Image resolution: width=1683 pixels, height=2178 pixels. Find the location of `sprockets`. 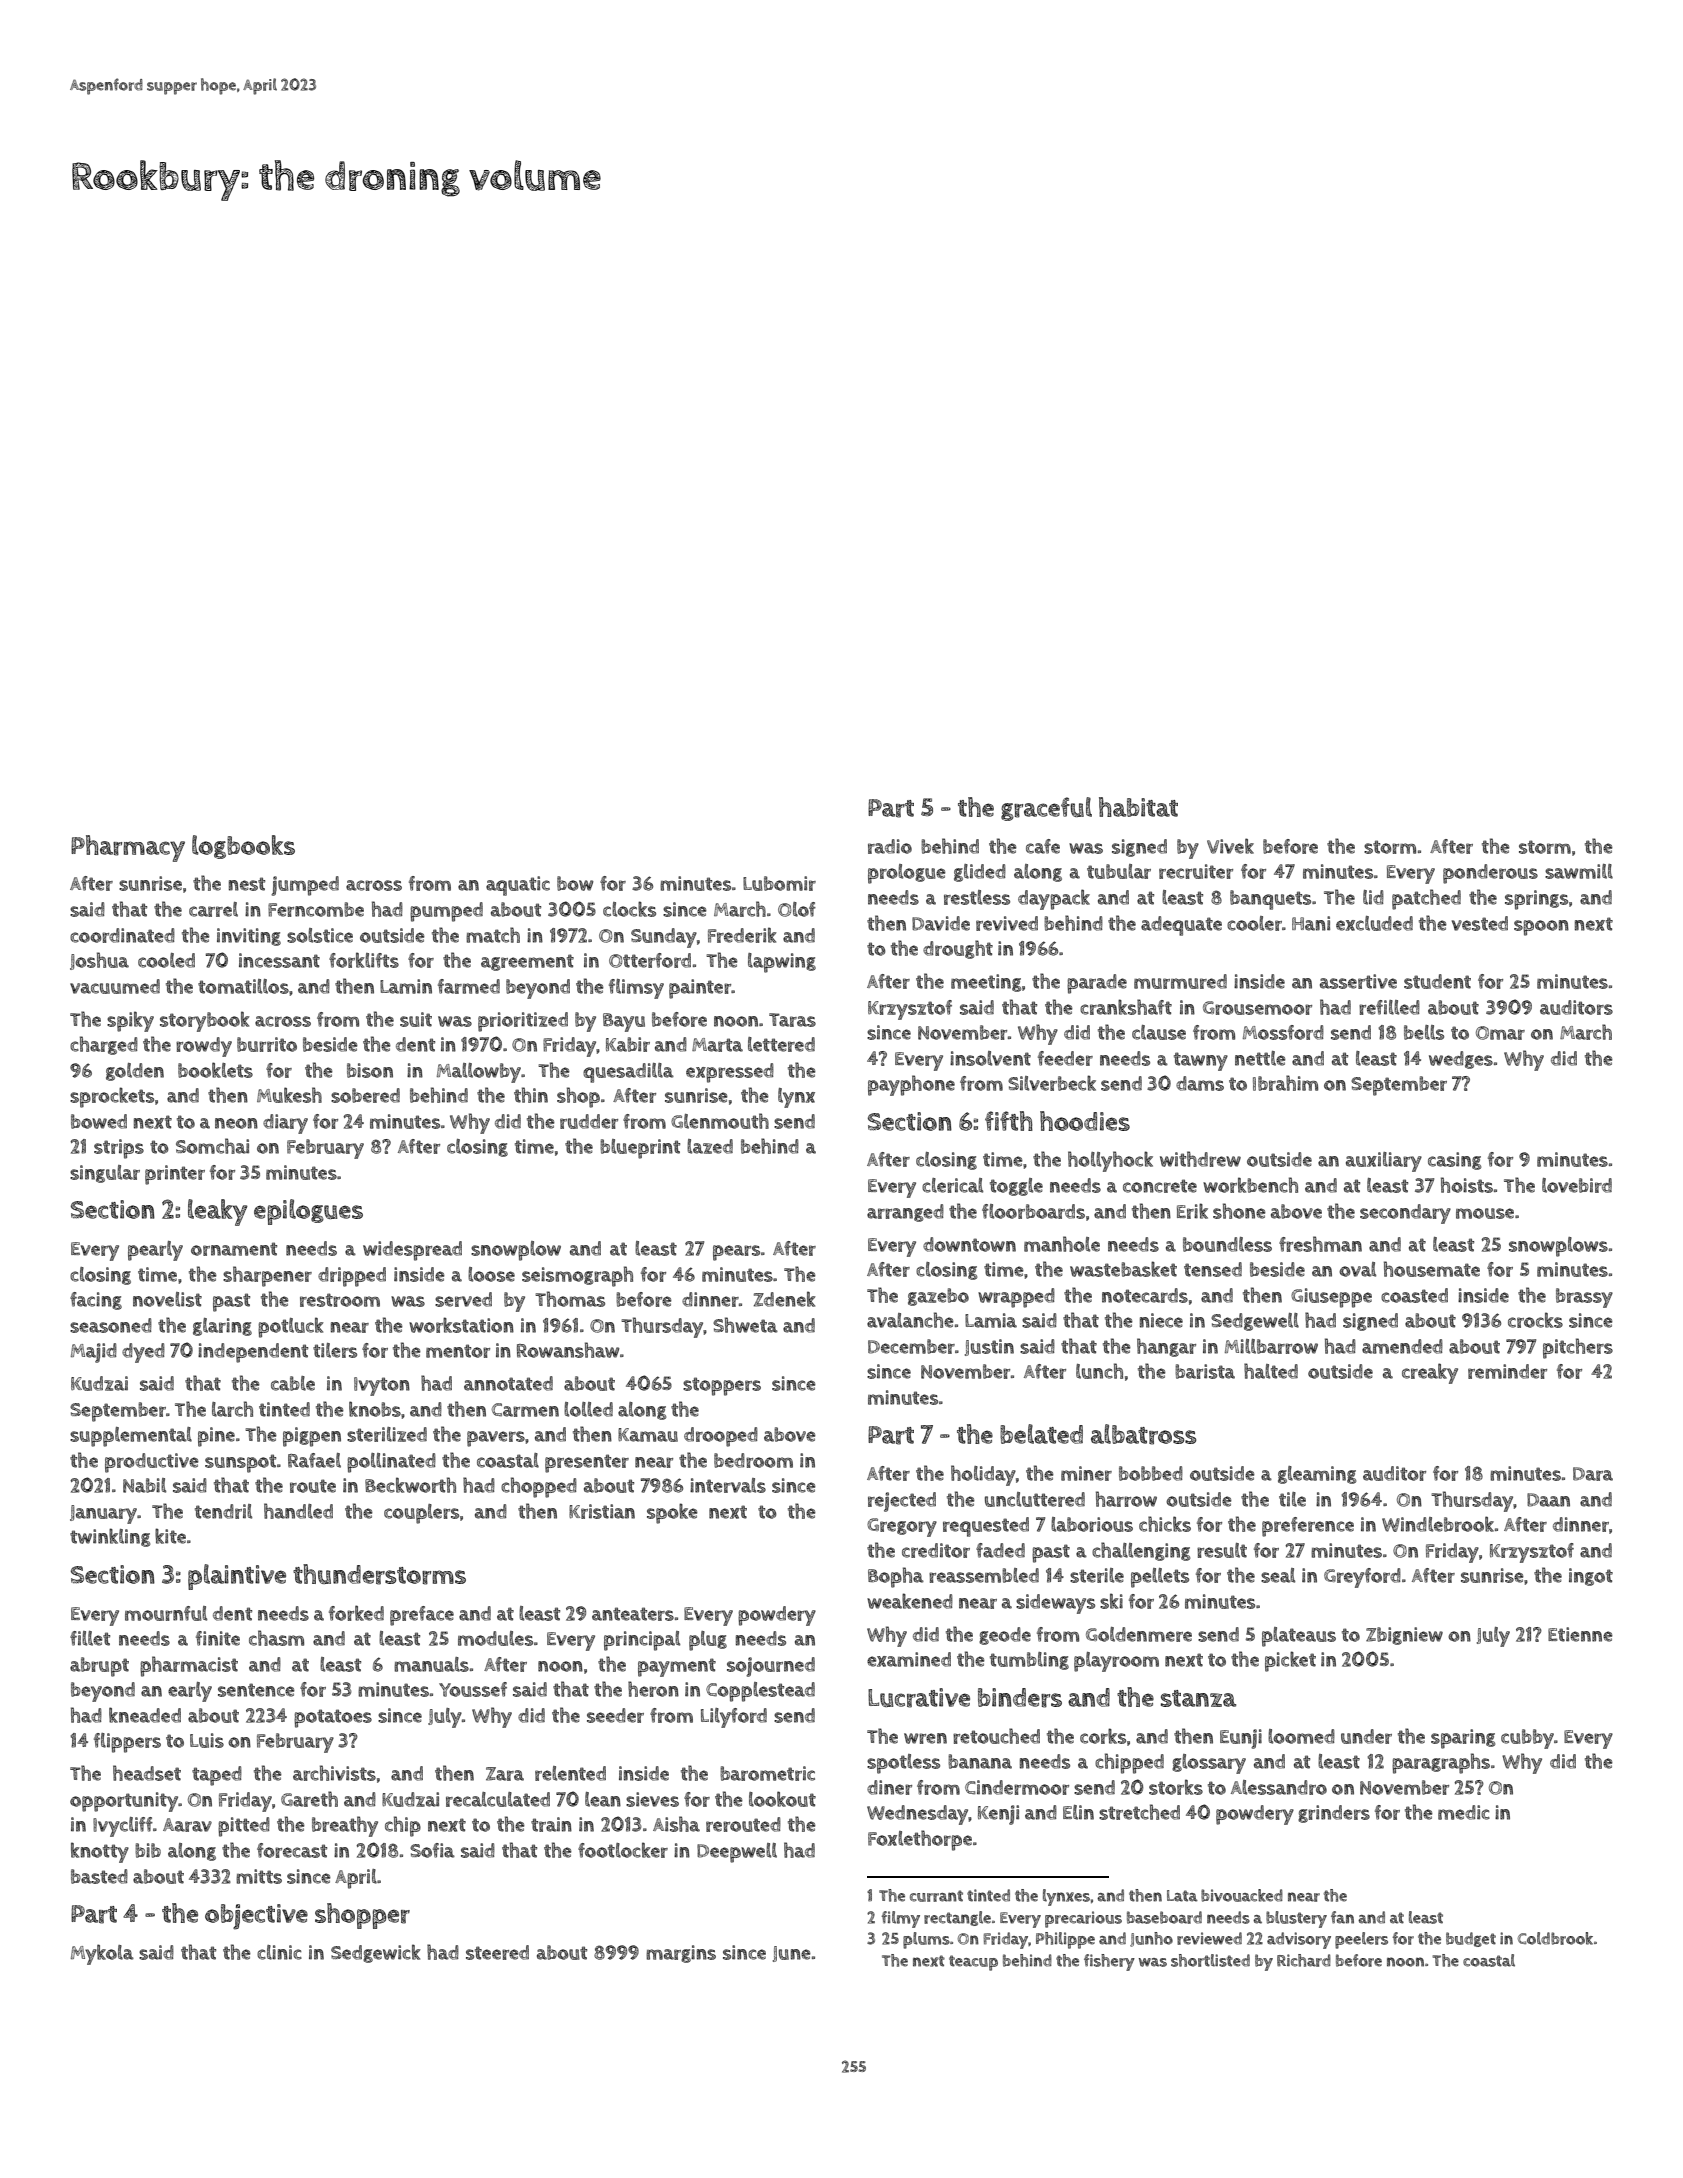

sprockets is located at coordinates (112, 1097).
